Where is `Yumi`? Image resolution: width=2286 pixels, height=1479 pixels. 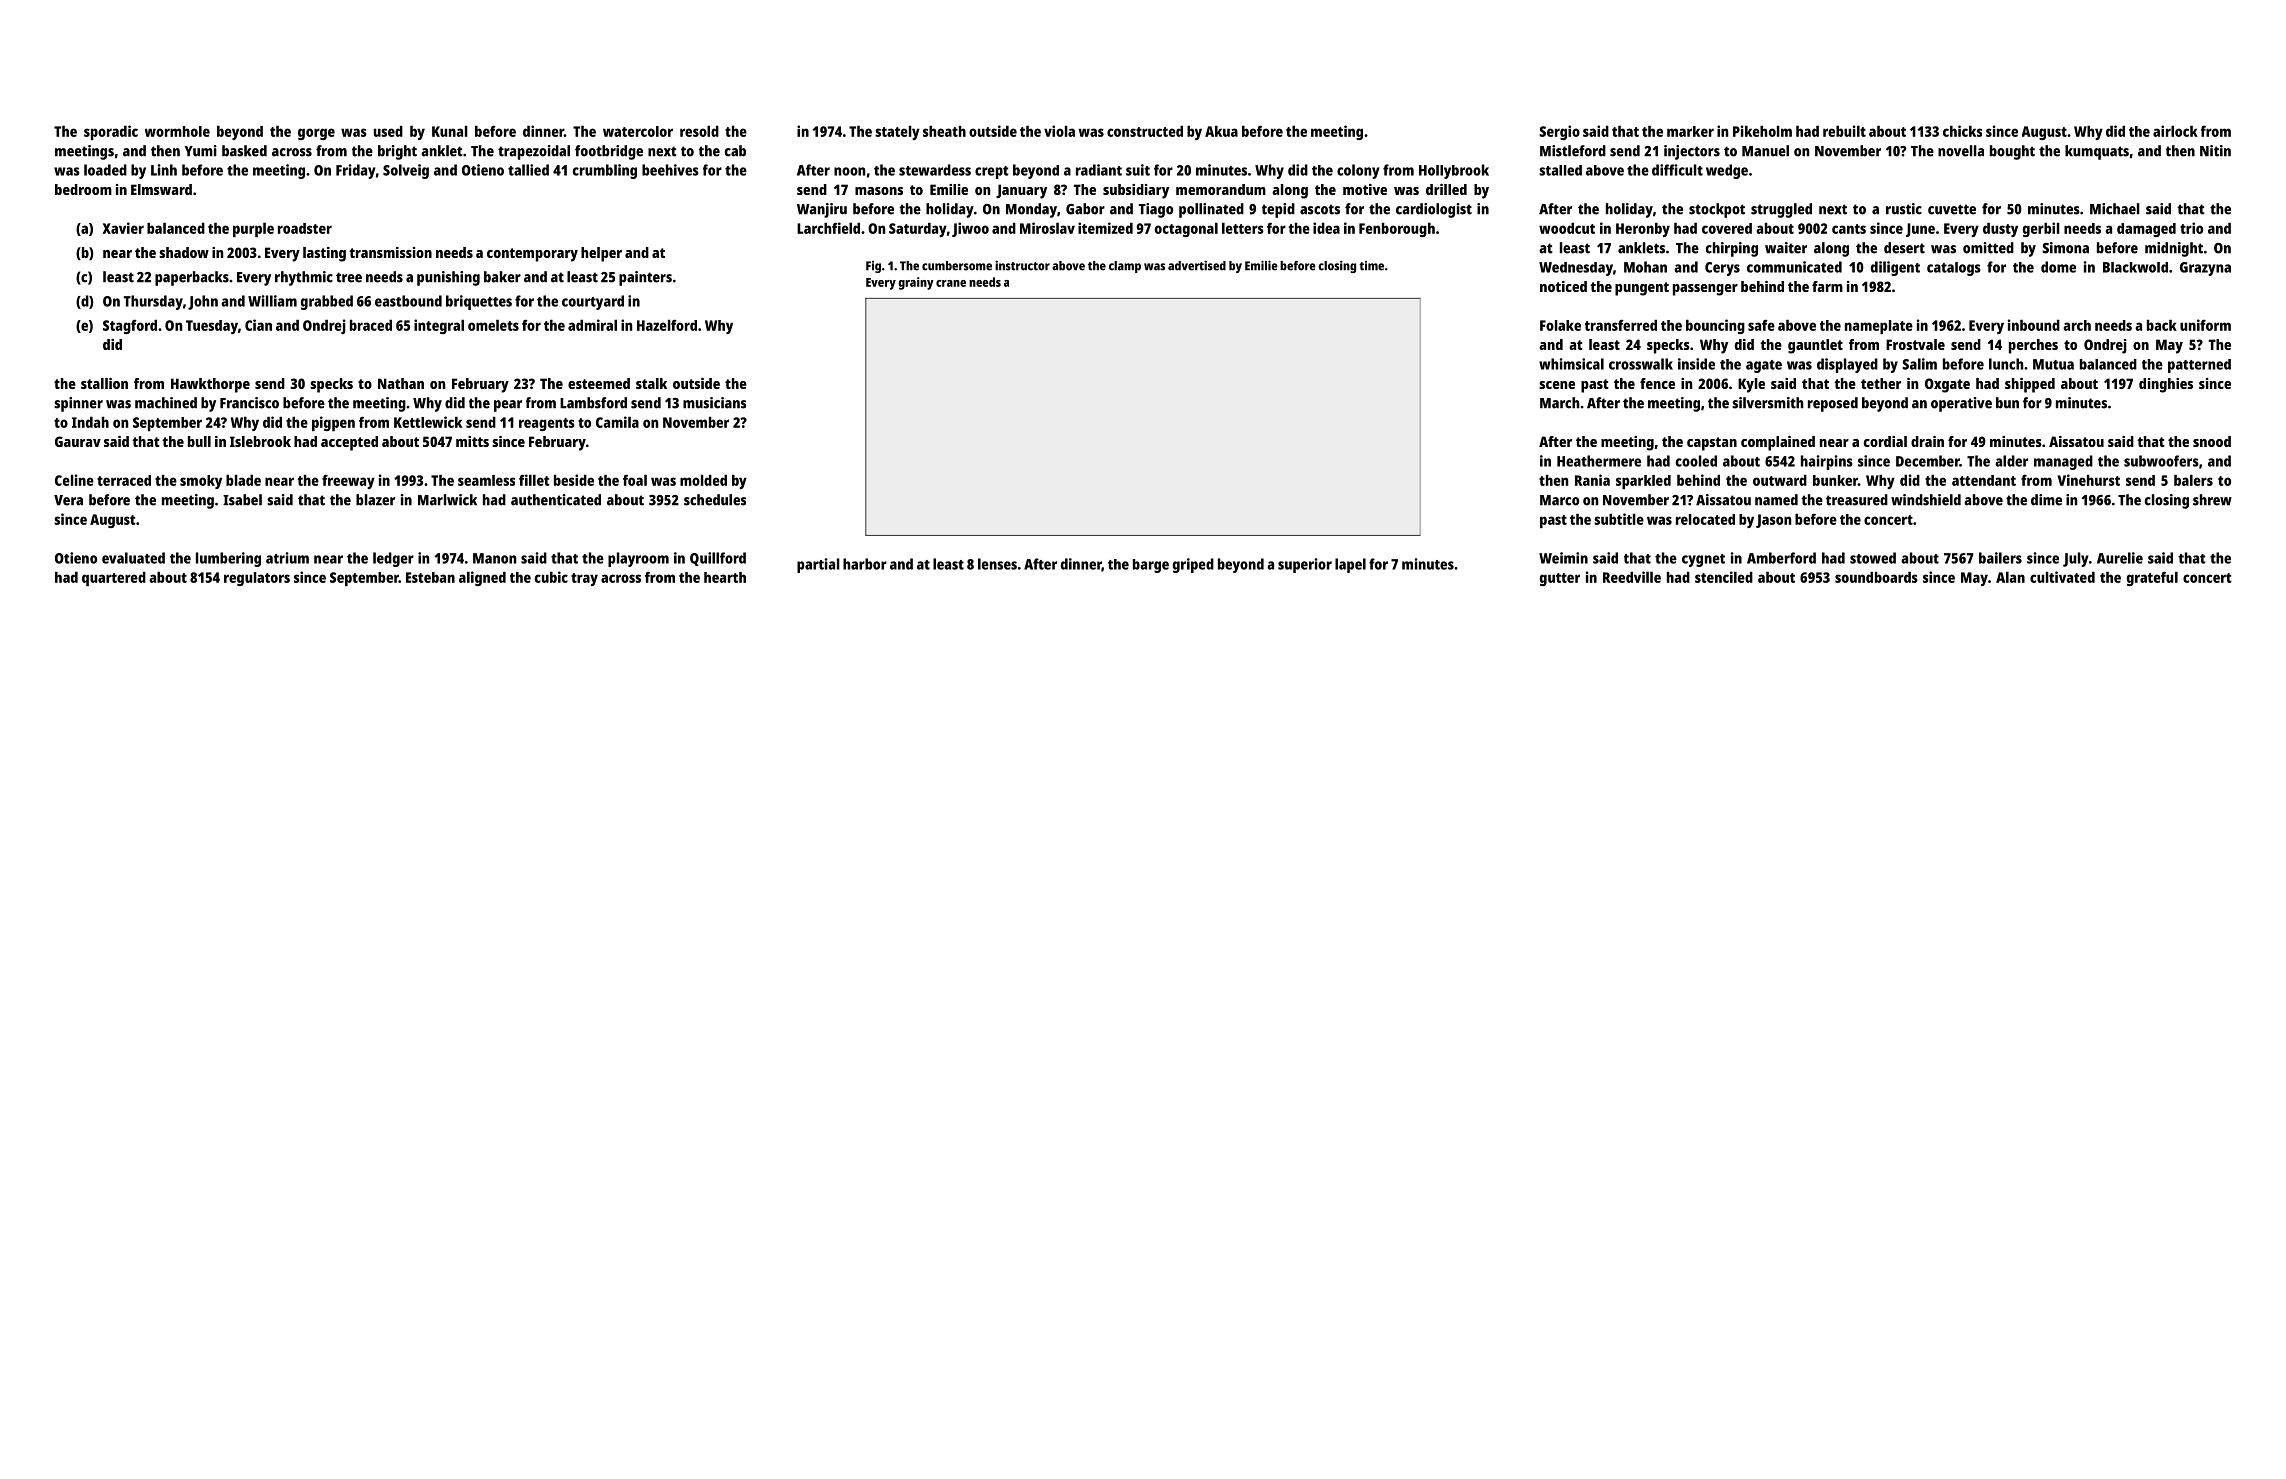
Yumi is located at coordinates (201, 151).
